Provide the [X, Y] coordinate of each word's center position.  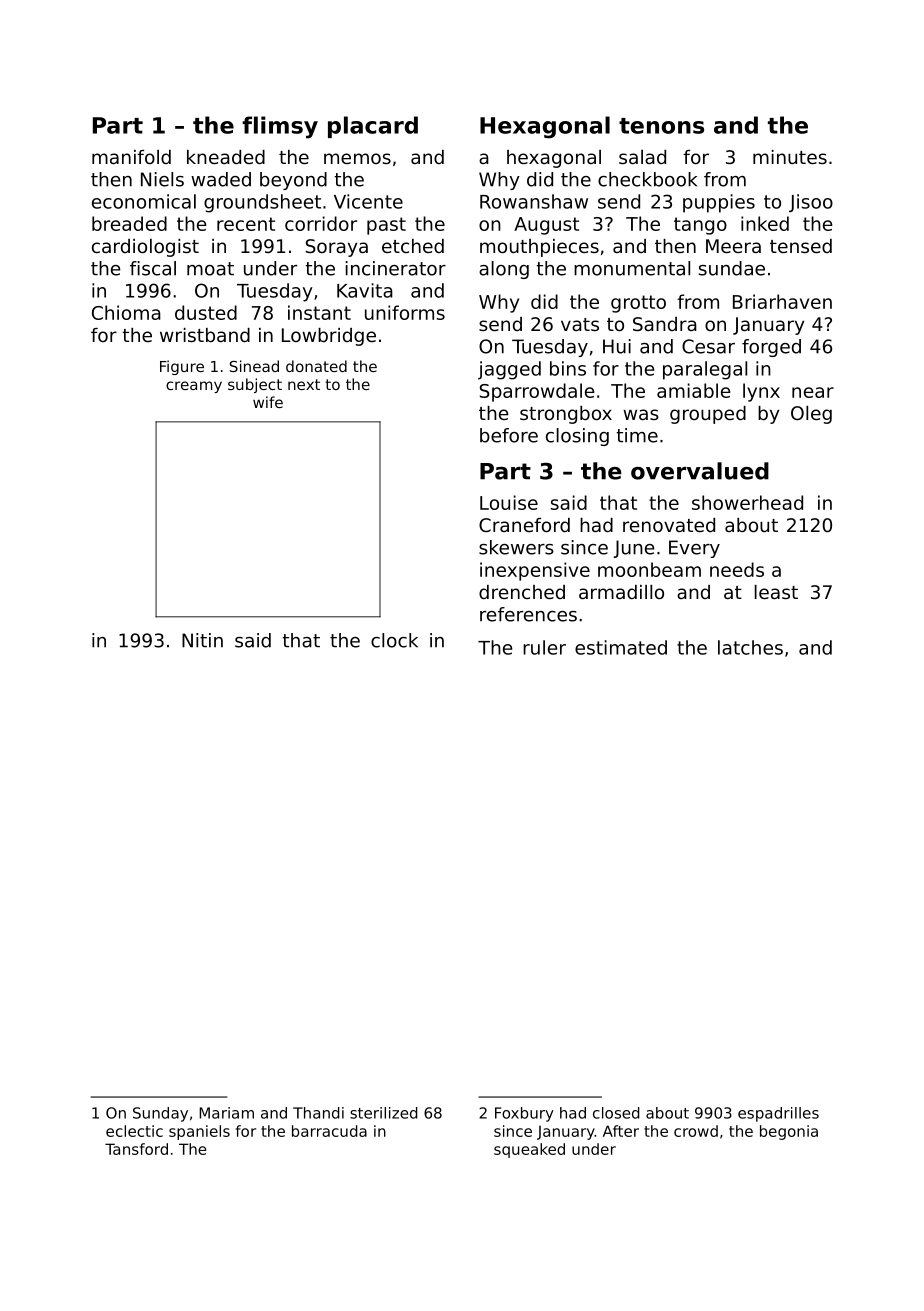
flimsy [280, 127]
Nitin [202, 640]
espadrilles [778, 1114]
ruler [544, 647]
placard [373, 127]
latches [750, 647]
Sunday [160, 1114]
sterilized [384, 1113]
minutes [790, 157]
